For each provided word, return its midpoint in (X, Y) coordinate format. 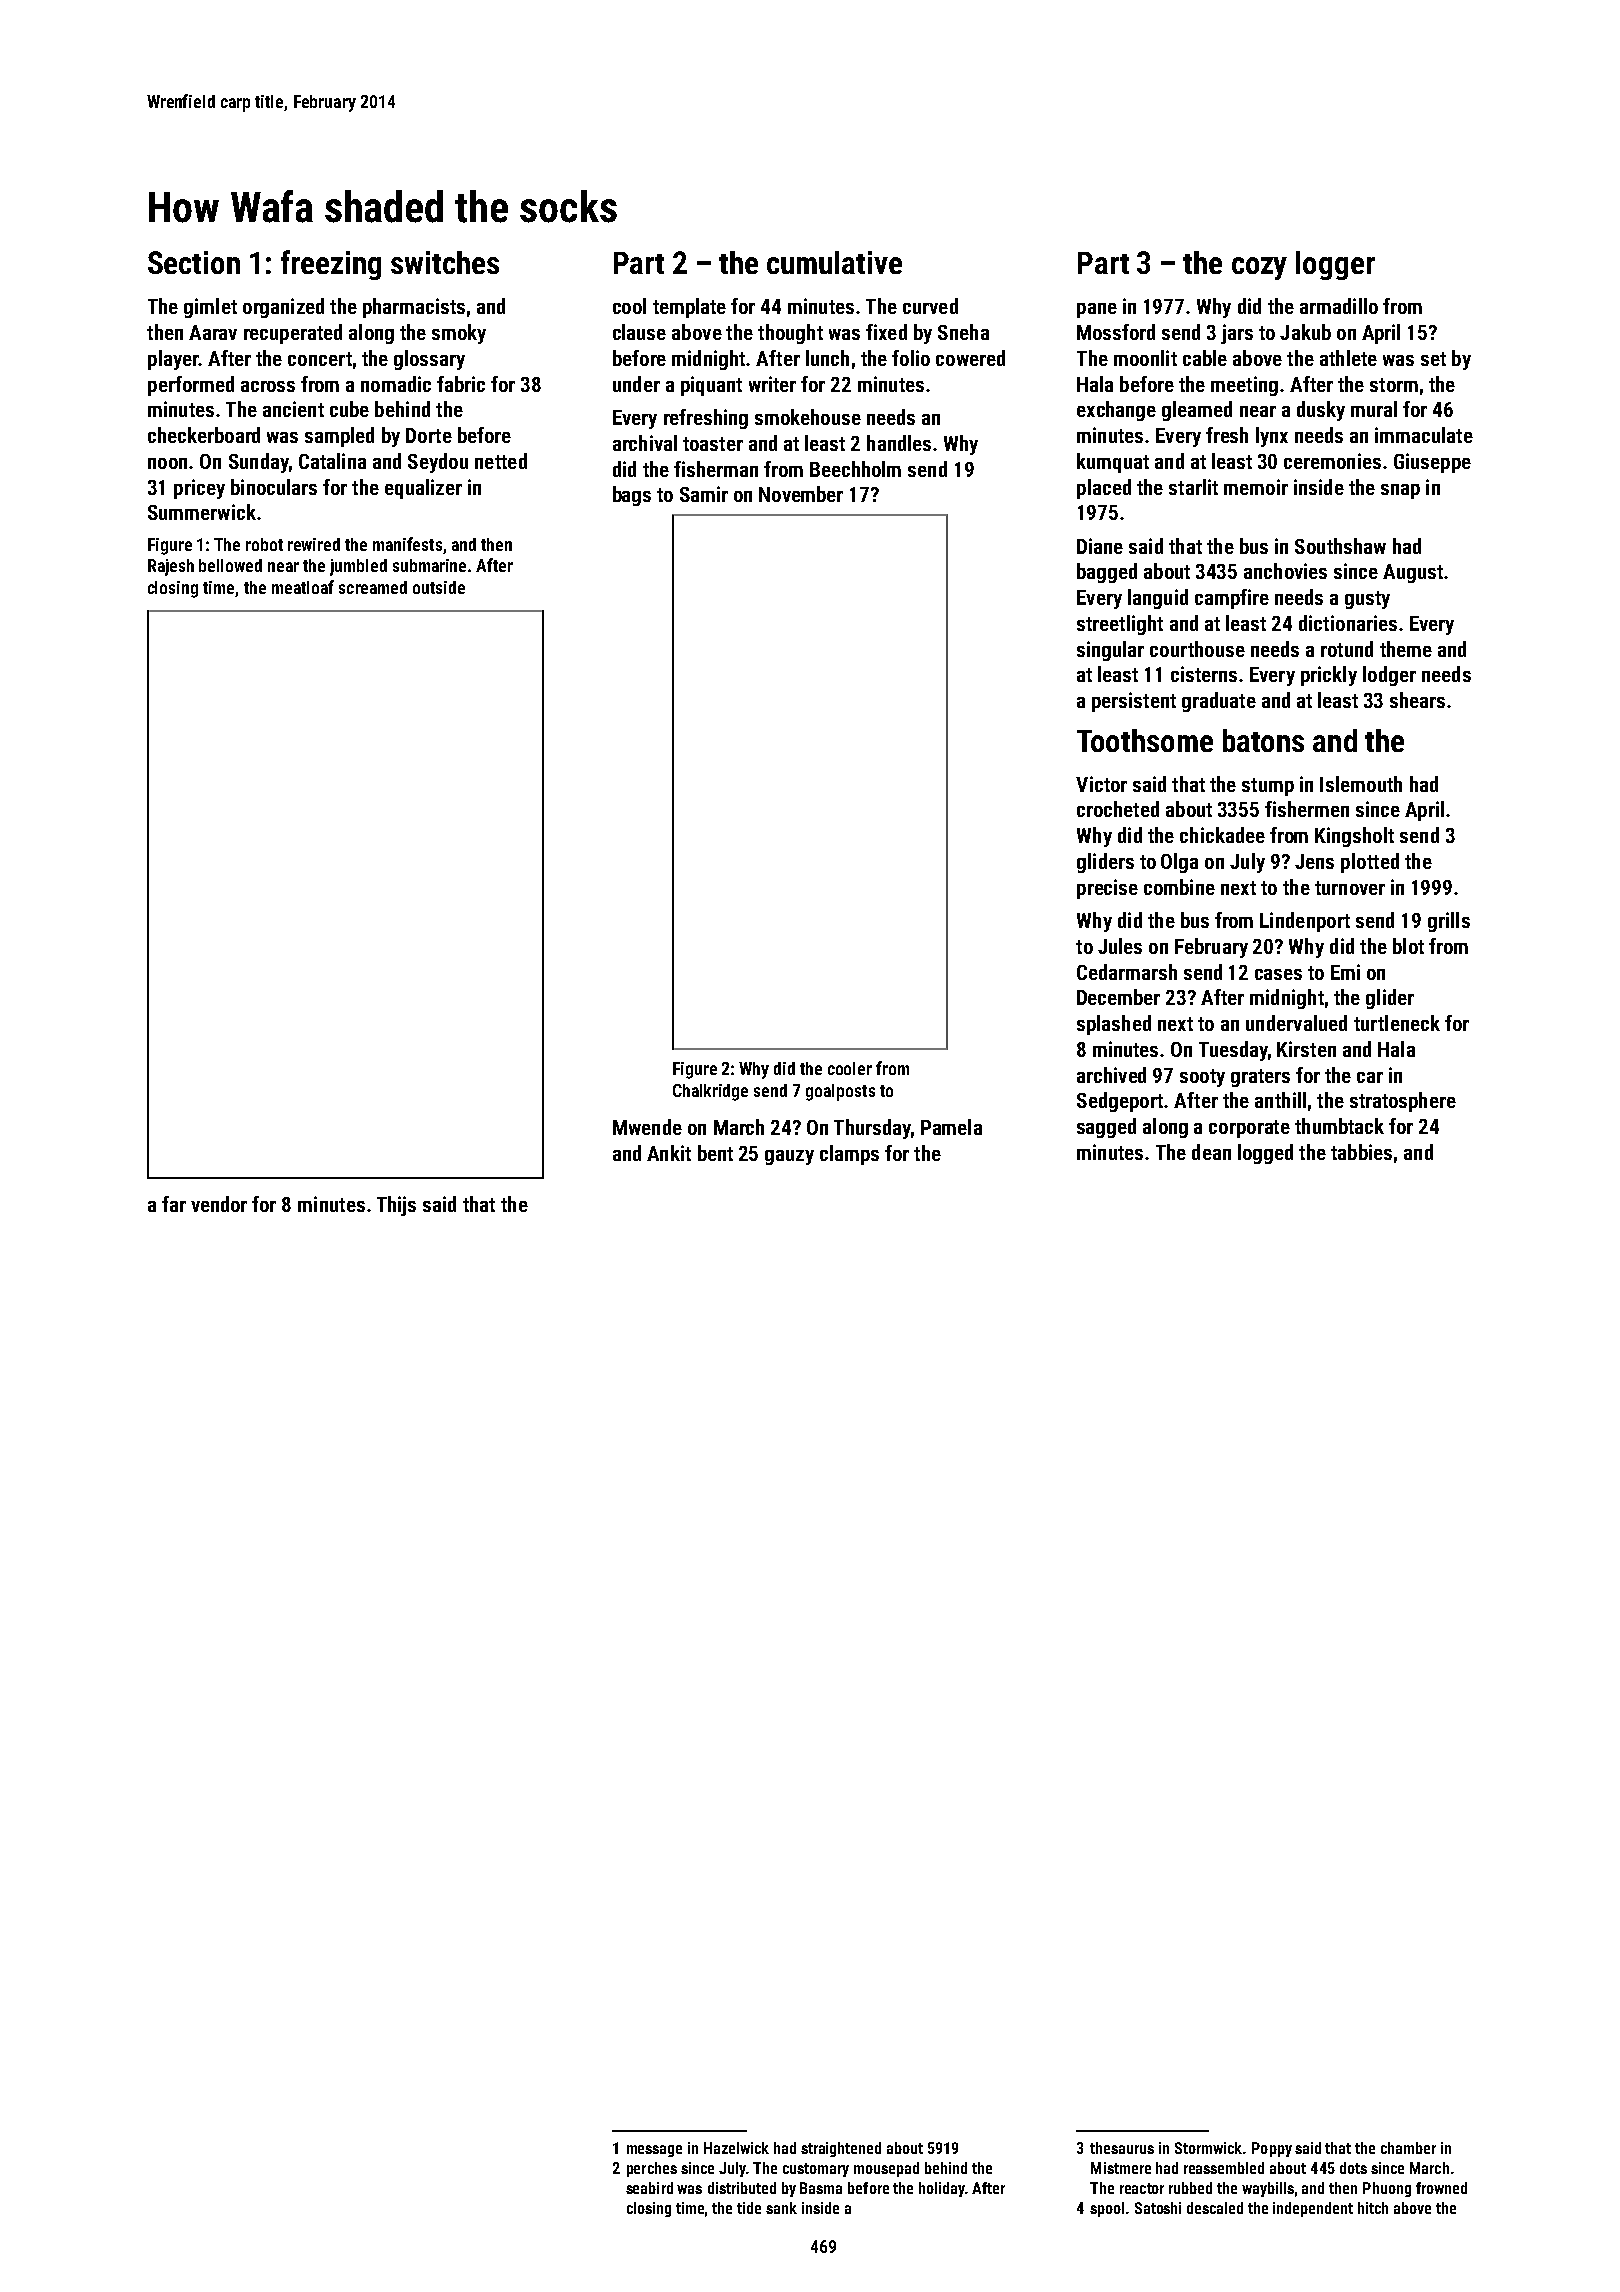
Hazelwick (736, 2148)
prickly (1329, 676)
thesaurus (1122, 2148)
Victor (1101, 784)
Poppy (1272, 2149)
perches (652, 2169)
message (654, 2151)
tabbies (1361, 1152)
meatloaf (303, 587)
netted (501, 461)
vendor (219, 1204)
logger (1335, 265)
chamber (1408, 2148)
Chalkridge (710, 1092)
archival (645, 443)
